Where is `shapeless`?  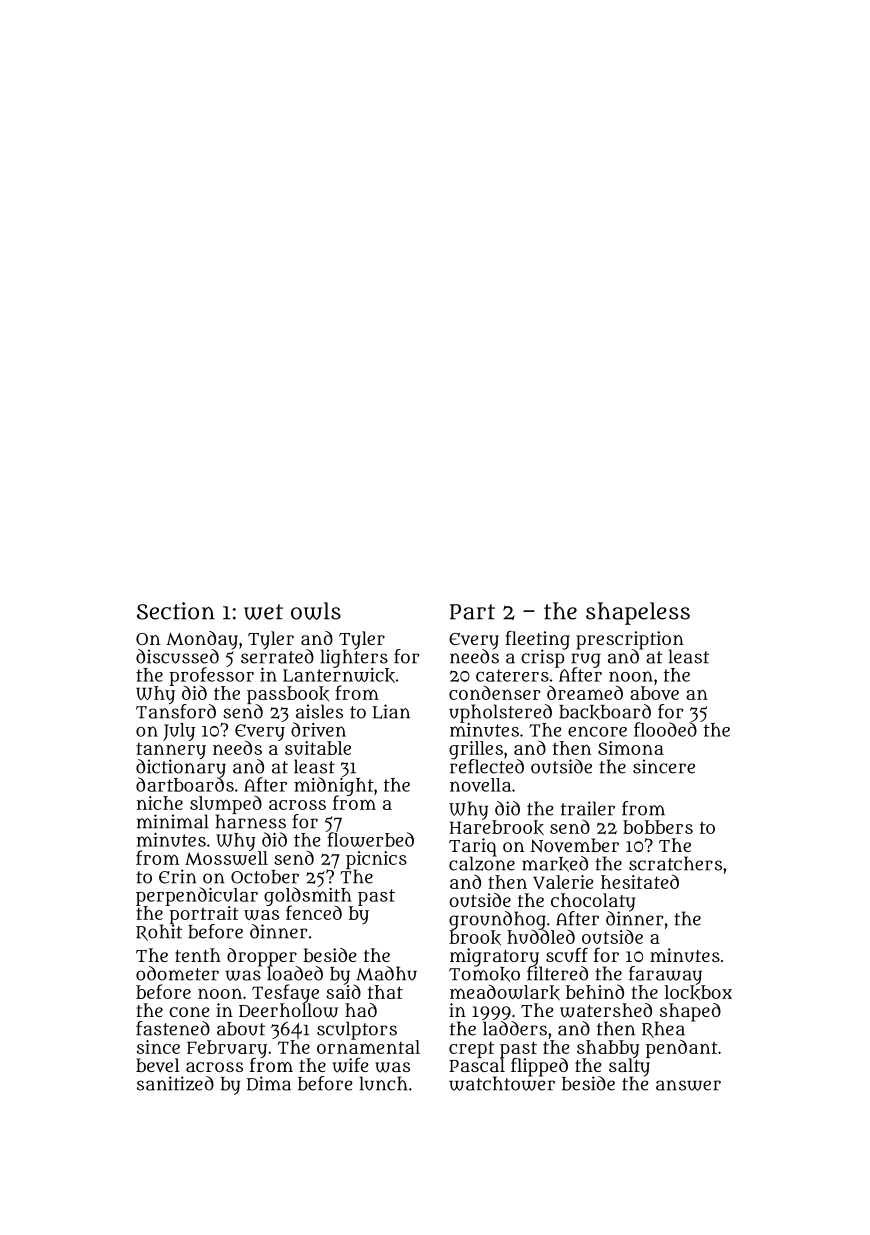 shapeless is located at coordinates (638, 613).
